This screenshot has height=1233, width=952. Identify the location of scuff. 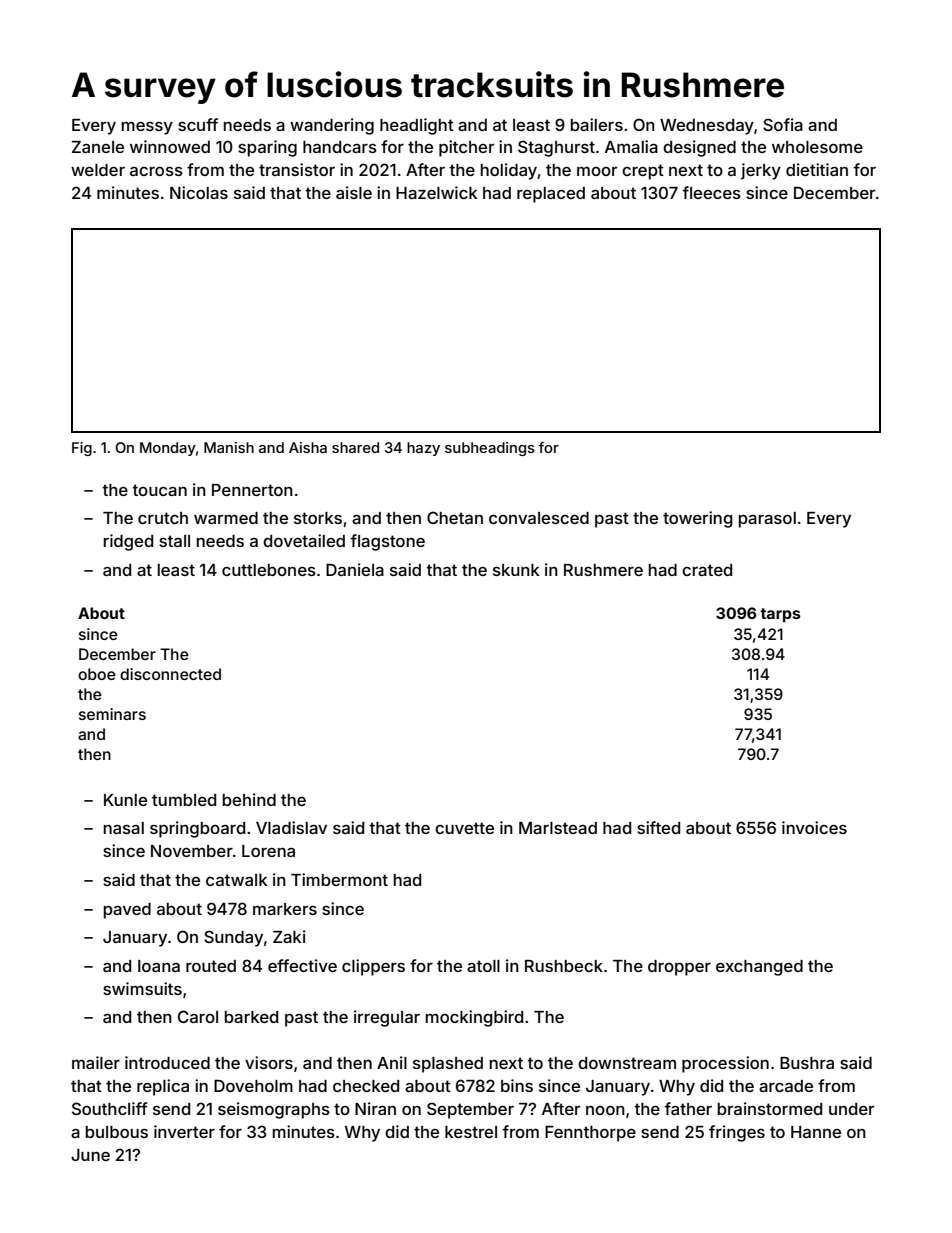
(198, 124).
